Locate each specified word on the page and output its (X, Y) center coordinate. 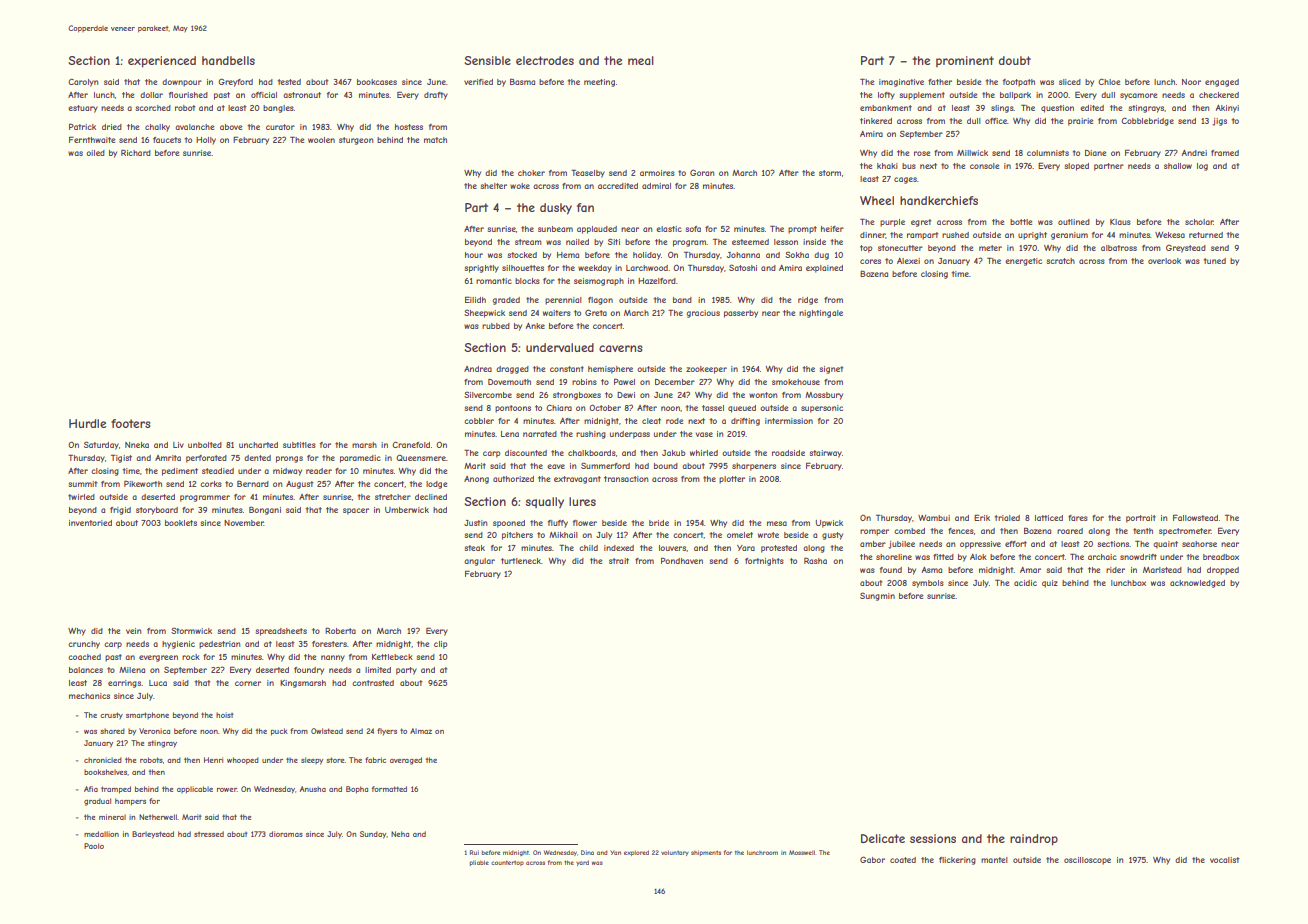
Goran (702, 172)
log (1202, 167)
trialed (1007, 518)
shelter (493, 186)
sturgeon (356, 141)
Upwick (829, 524)
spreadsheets (281, 632)
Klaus (1120, 222)
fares (1078, 518)
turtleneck (521, 561)
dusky (556, 209)
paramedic (360, 459)
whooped (243, 761)
